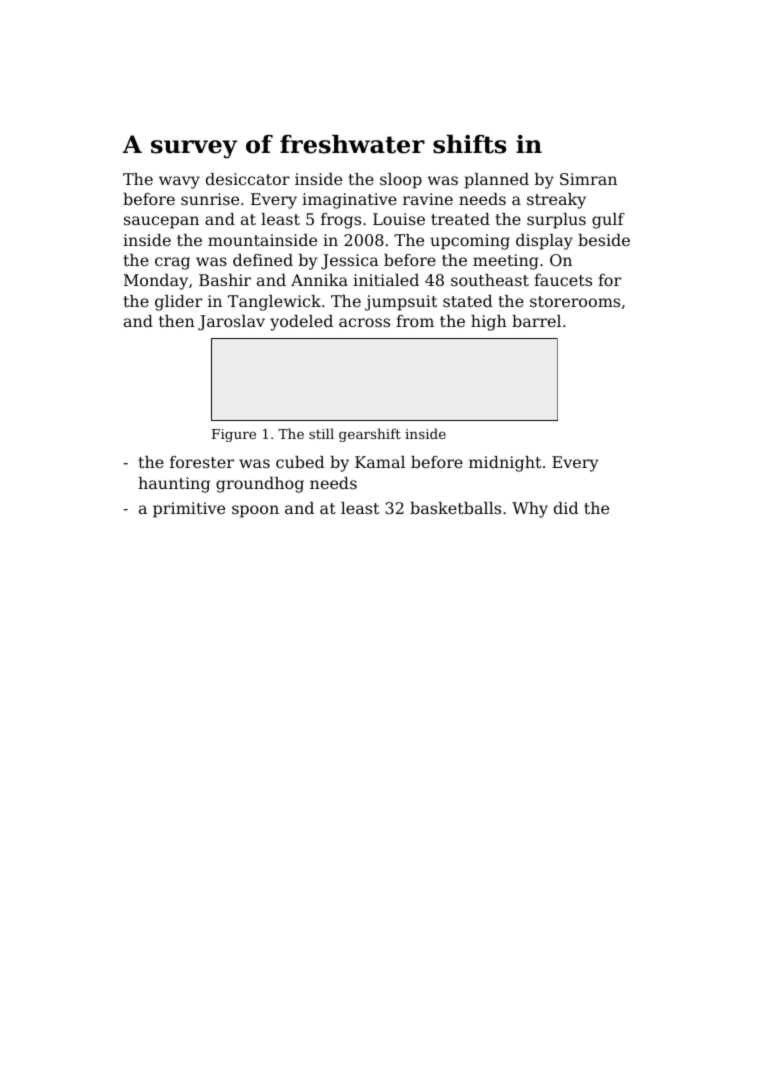 The width and height of the screenshot is (769, 1091). What do you see at coordinates (575, 301) in the screenshot?
I see `storerooms` at bounding box center [575, 301].
